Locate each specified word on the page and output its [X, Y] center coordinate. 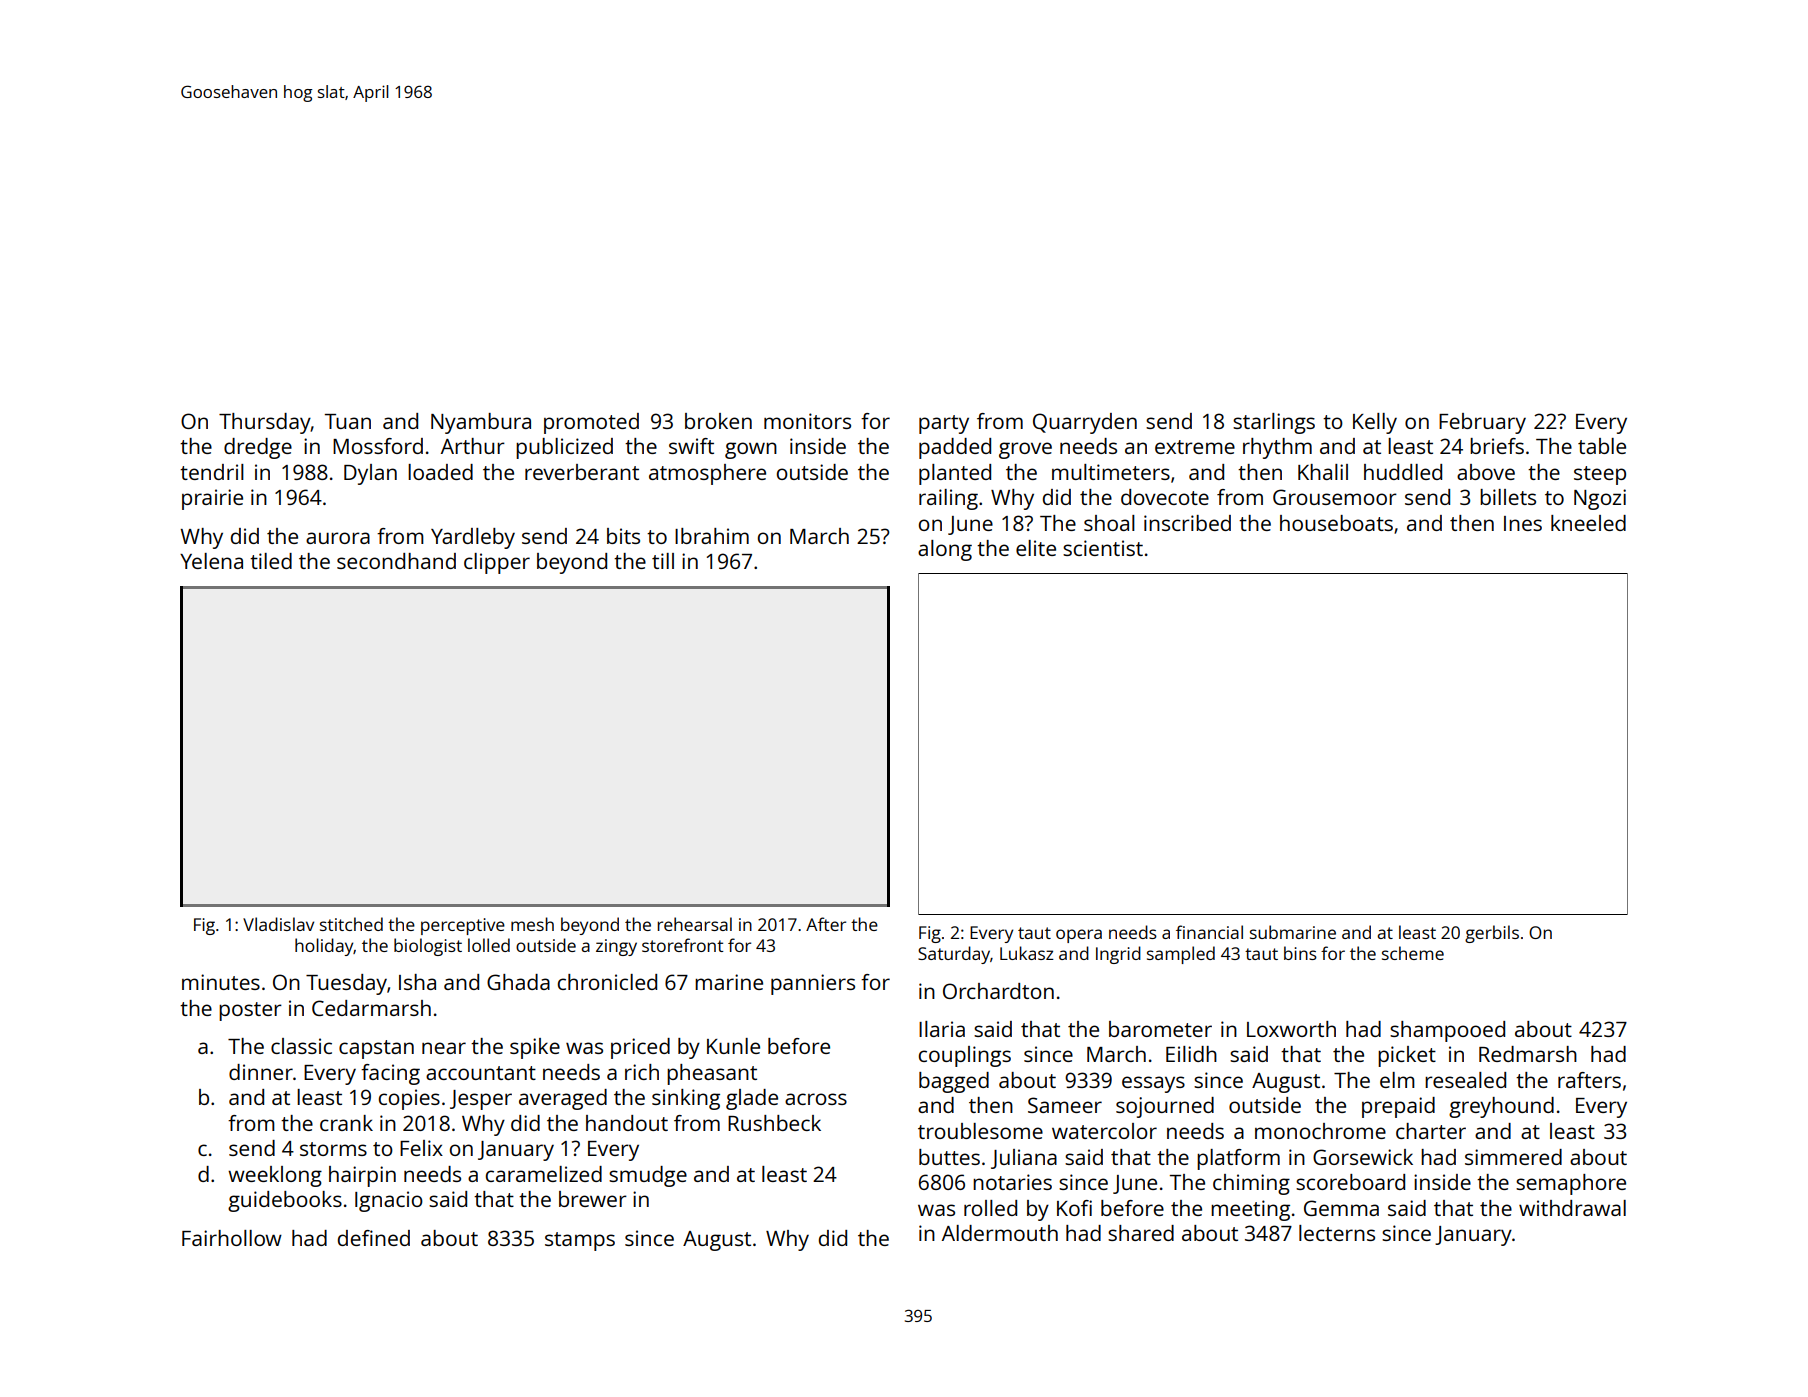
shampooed [1447, 1031]
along [945, 550]
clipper [497, 563]
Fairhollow [232, 1238]
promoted [591, 423]
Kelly [1375, 423]
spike [535, 1048]
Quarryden [1085, 423]
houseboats [1336, 523]
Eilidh [1191, 1054]
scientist [1103, 548]
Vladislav [278, 924]
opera [1079, 936]
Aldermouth [1000, 1233]
